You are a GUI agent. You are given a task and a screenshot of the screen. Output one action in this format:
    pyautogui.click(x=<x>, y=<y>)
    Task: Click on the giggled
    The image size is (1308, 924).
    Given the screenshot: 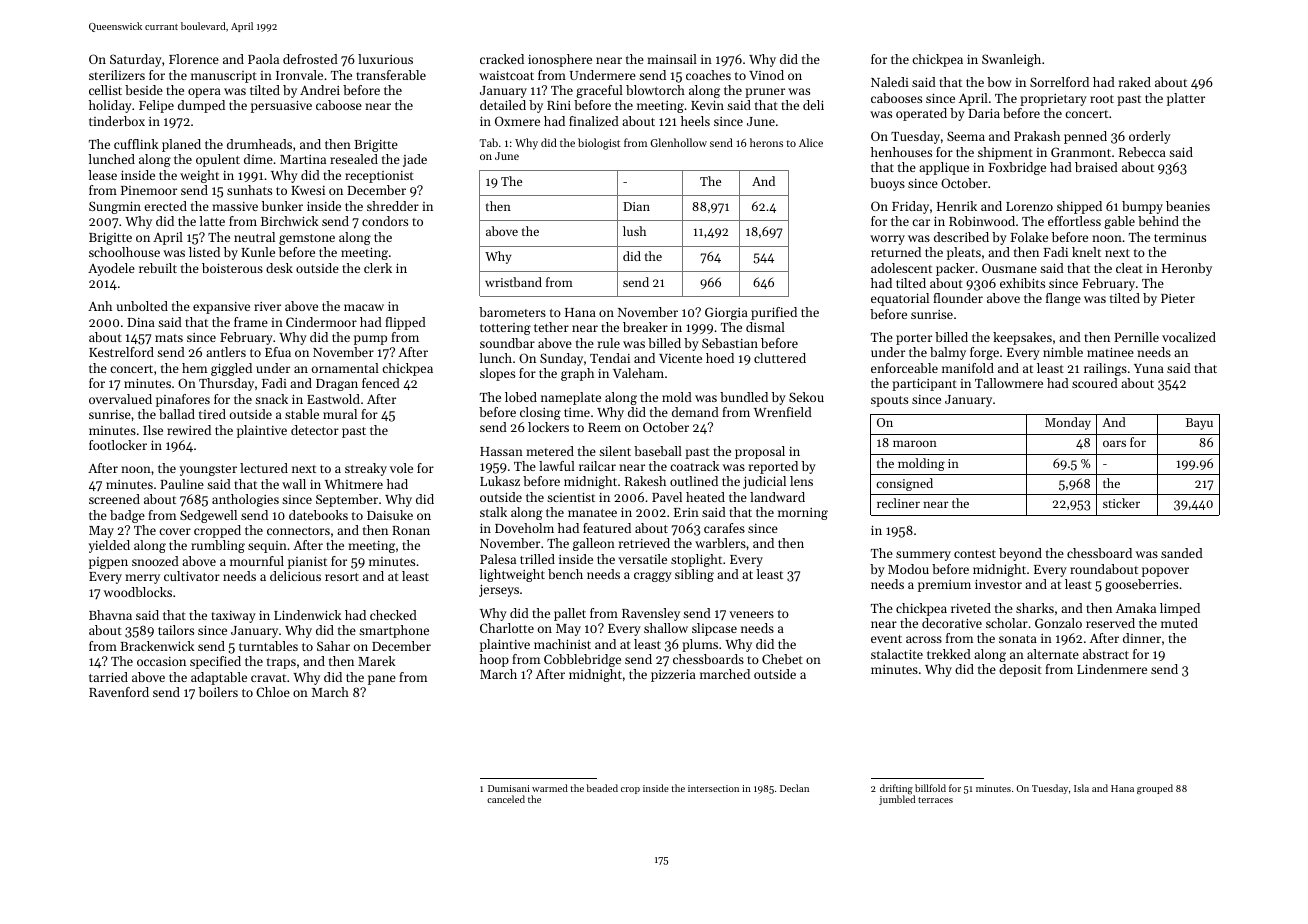 What is the action you would take?
    pyautogui.click(x=231, y=369)
